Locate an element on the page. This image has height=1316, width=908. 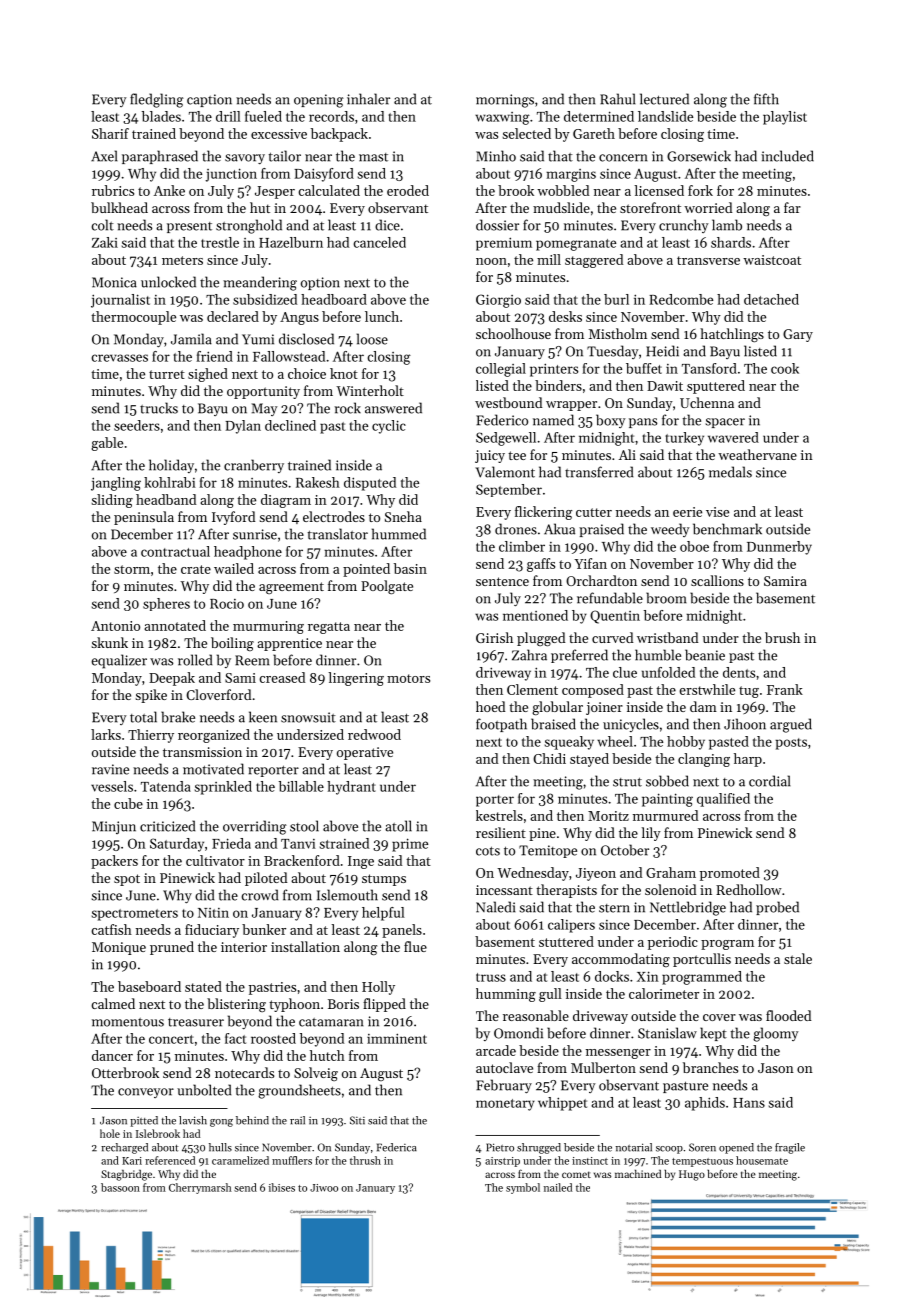
probed is located at coordinates (777, 908).
